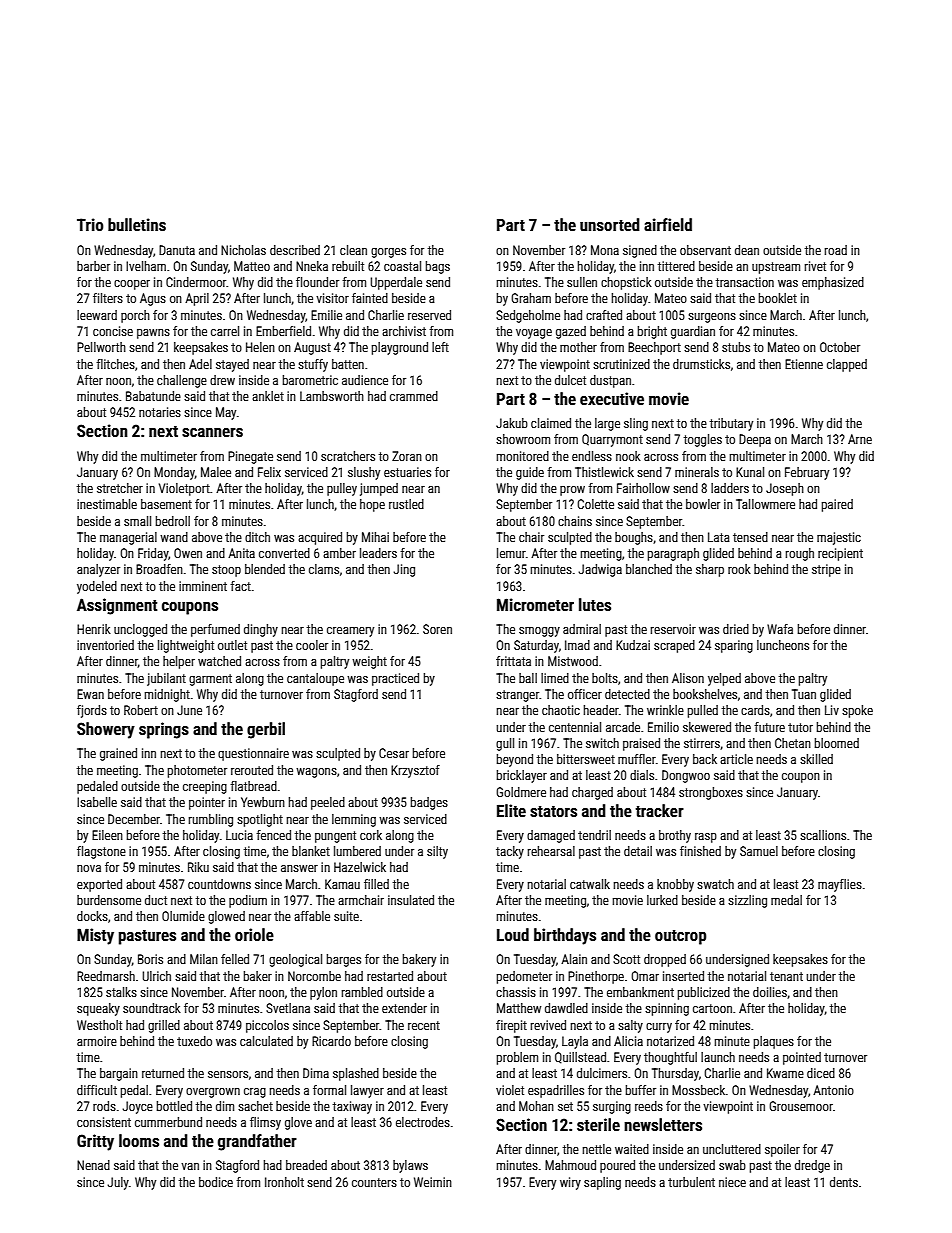 The width and height of the screenshot is (952, 1233). Describe the element at coordinates (697, 472) in the screenshot. I see `minerals` at that location.
